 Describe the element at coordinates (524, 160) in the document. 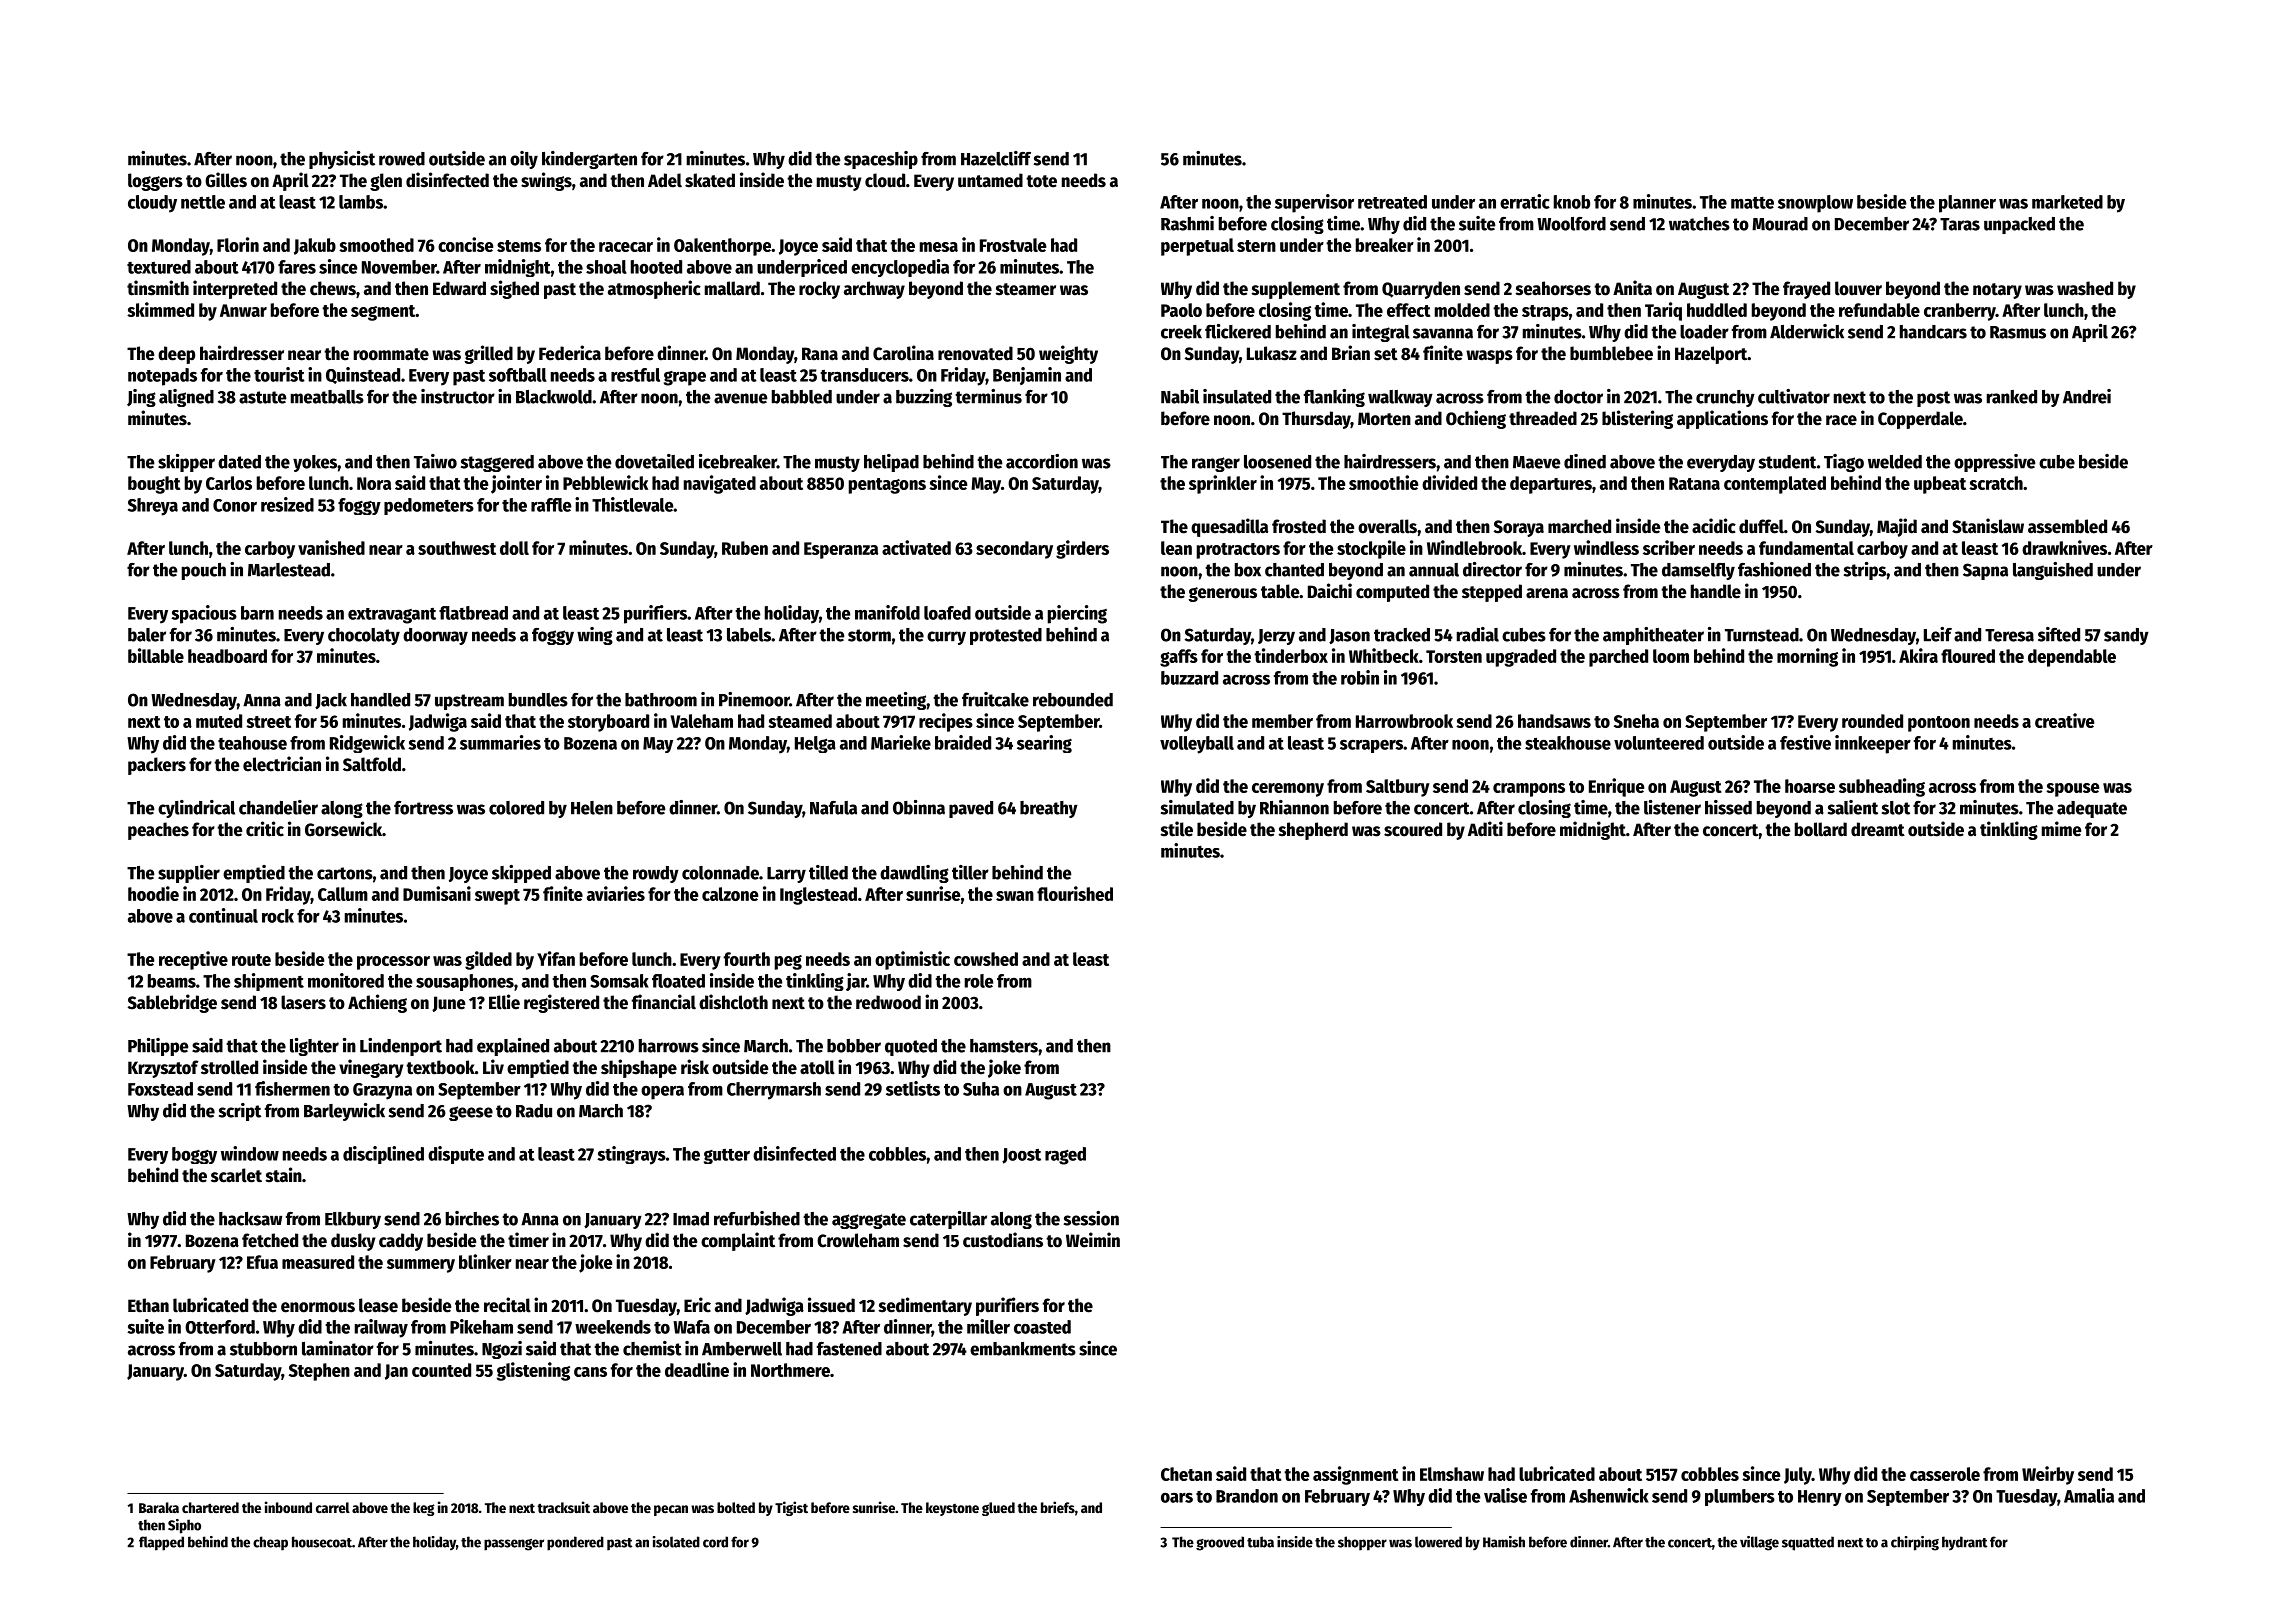

I see `oily` at that location.
